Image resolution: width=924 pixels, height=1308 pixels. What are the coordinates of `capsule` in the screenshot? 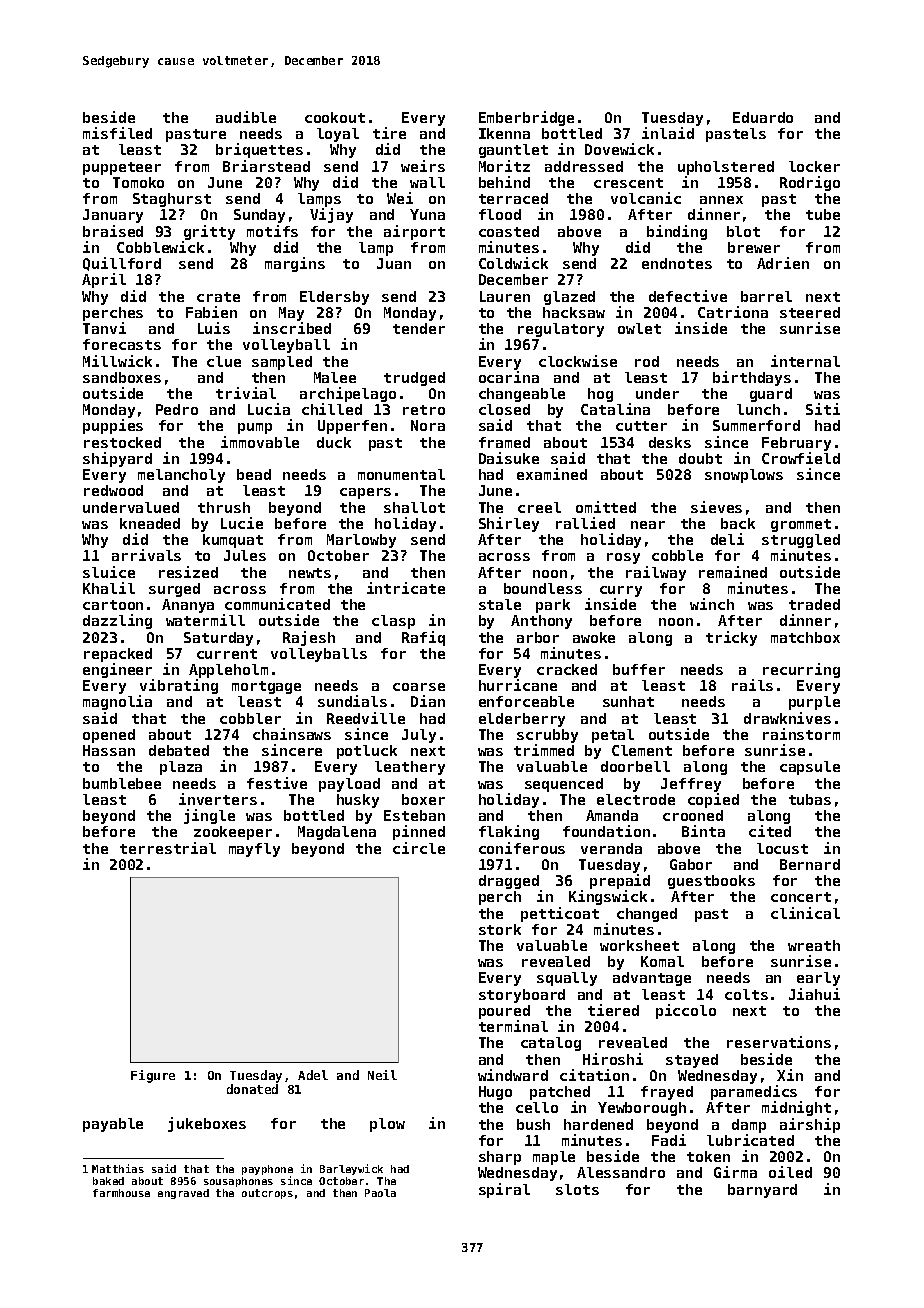 It's located at (810, 768).
